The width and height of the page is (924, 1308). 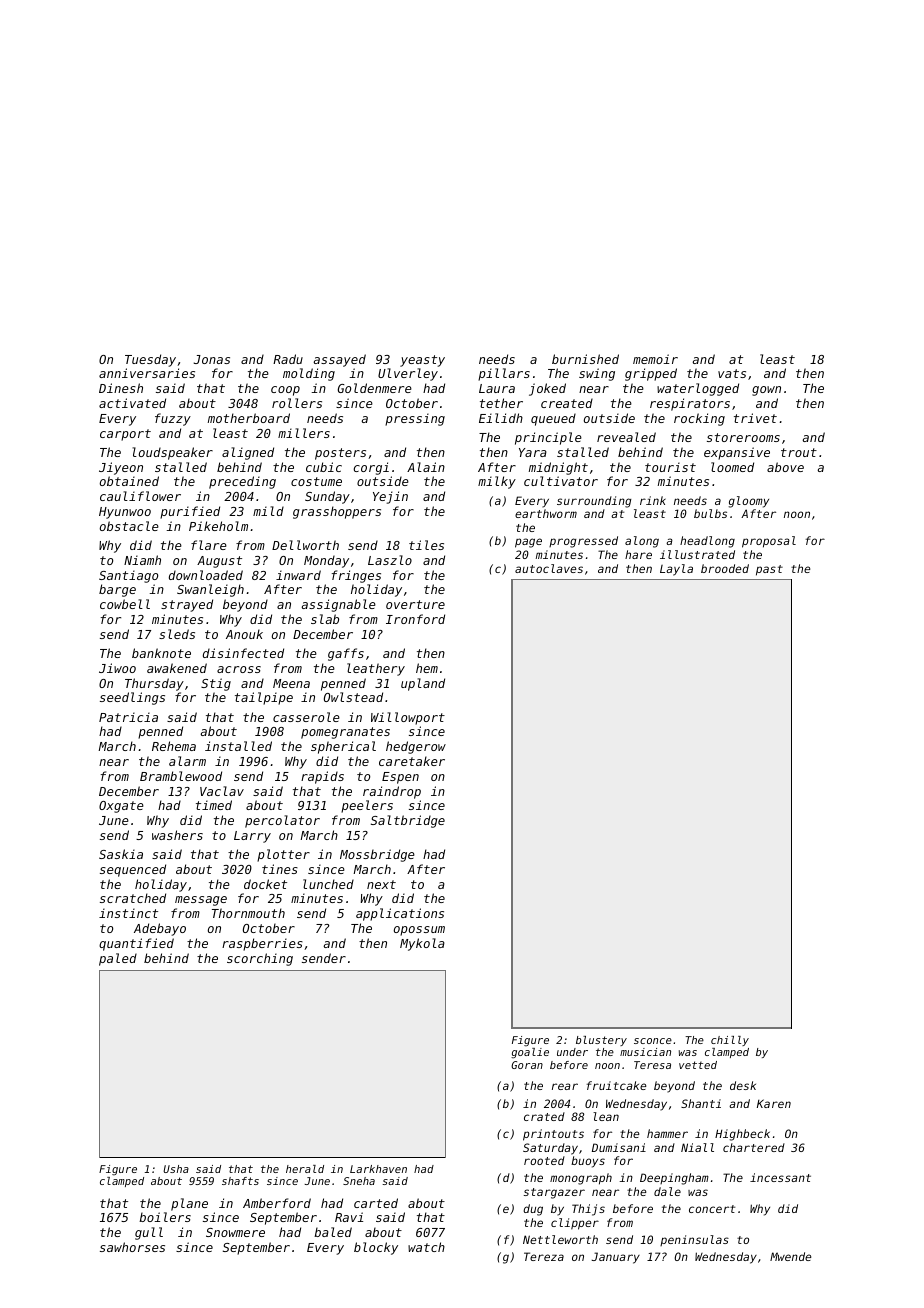 I want to click on gown, so click(x=766, y=391).
